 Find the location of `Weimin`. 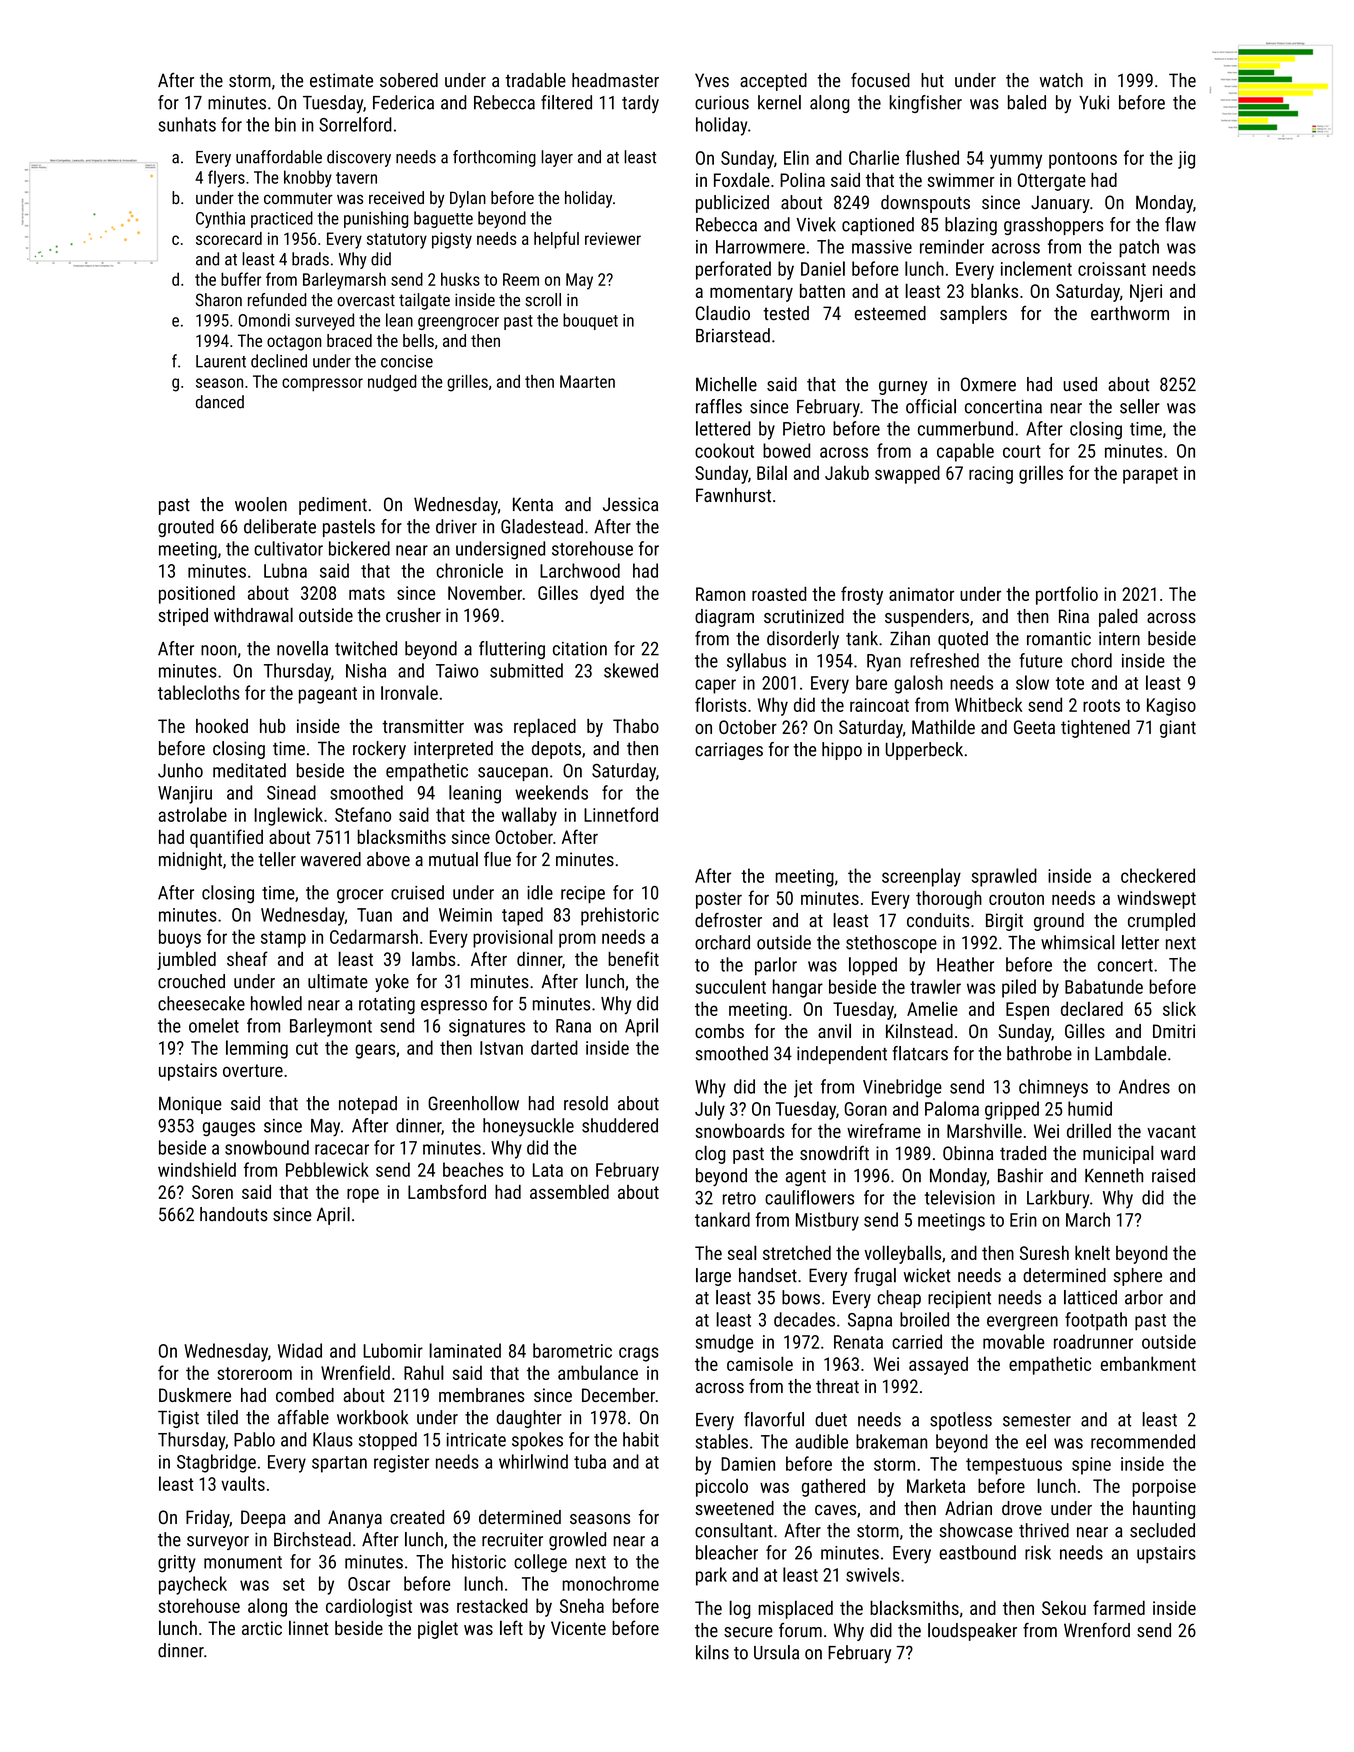

Weimin is located at coordinates (465, 915).
